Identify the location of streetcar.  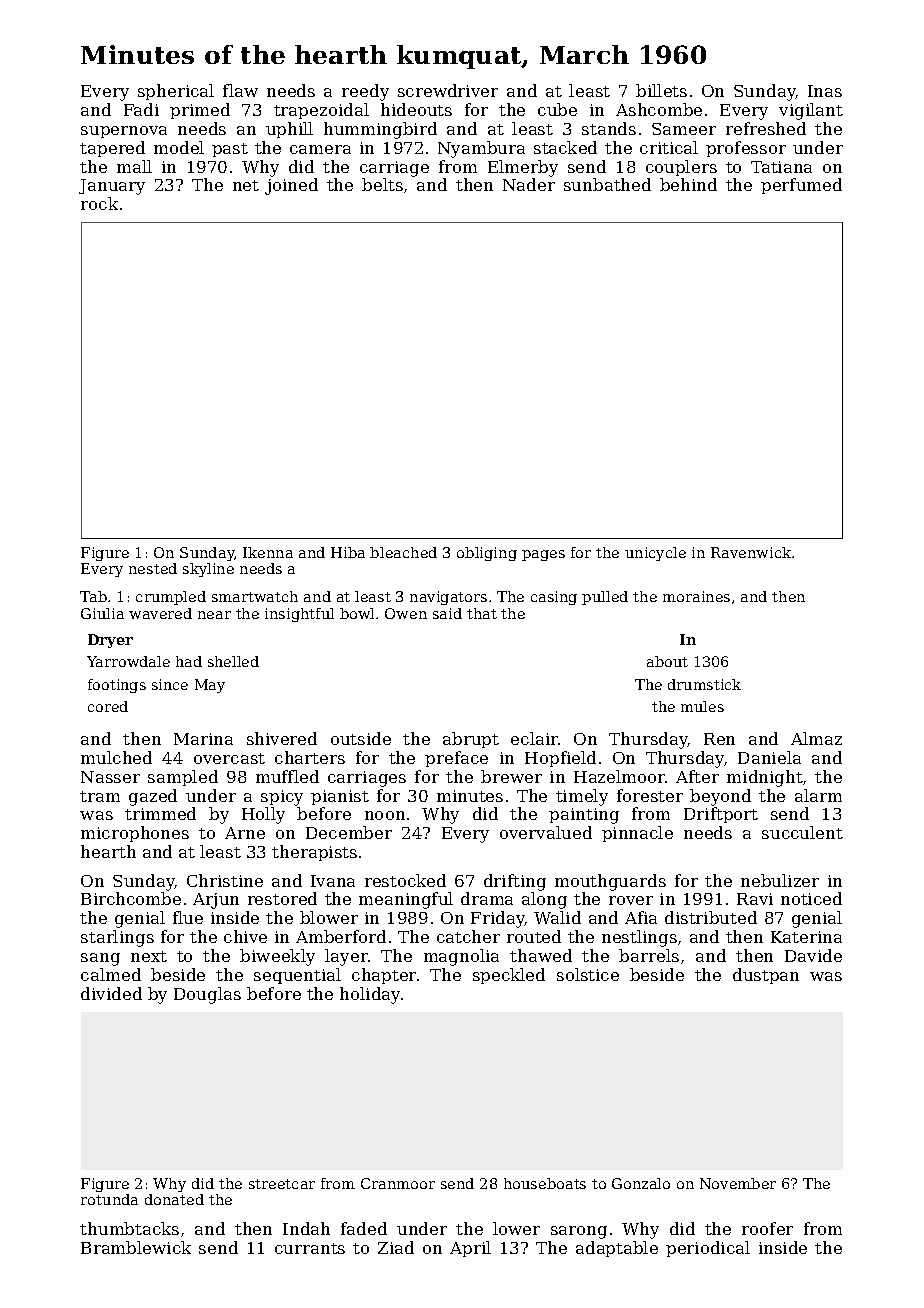
(282, 1184).
